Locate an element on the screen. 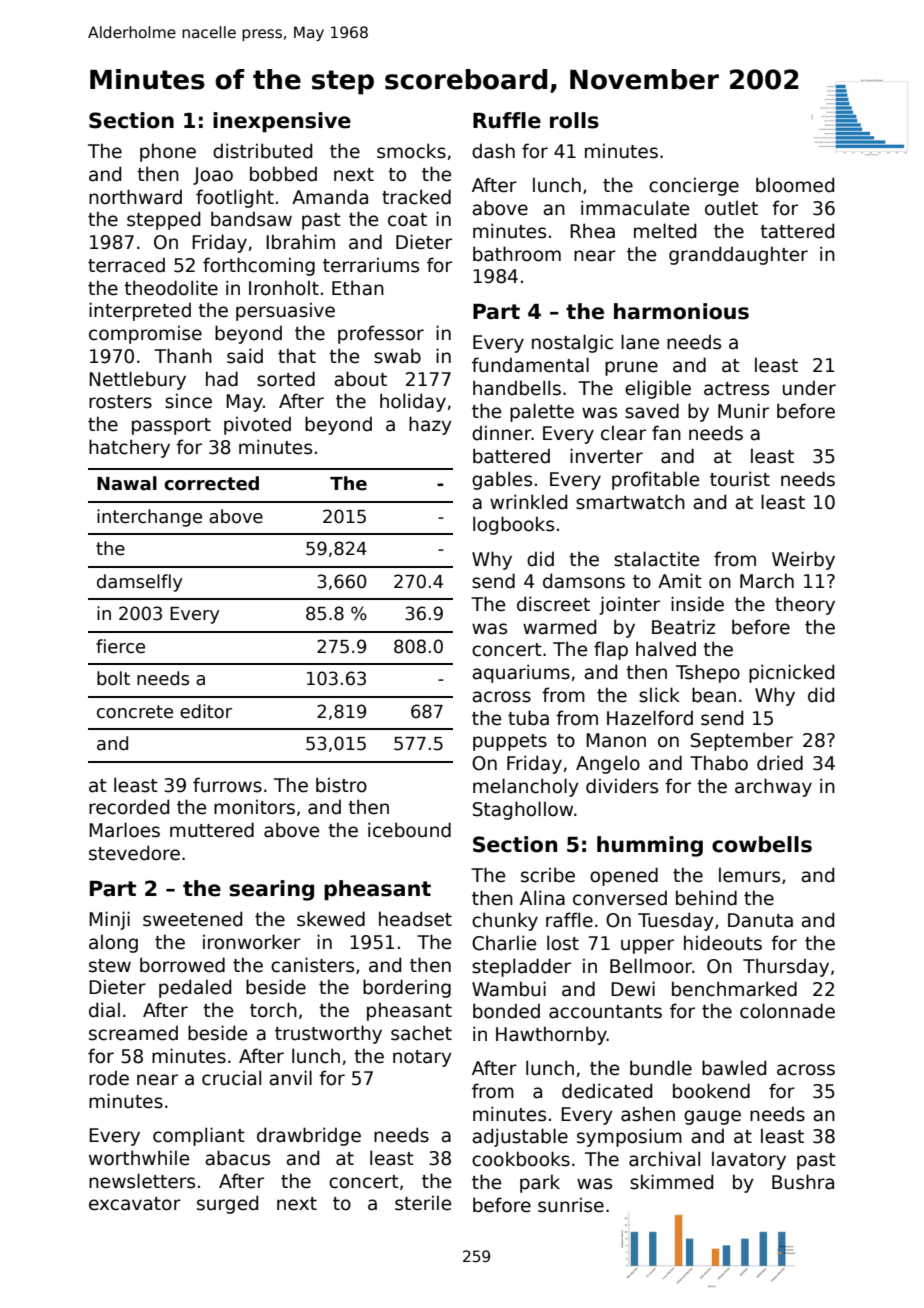 The height and width of the screenshot is (1308, 924). rosters is located at coordinates (120, 402).
